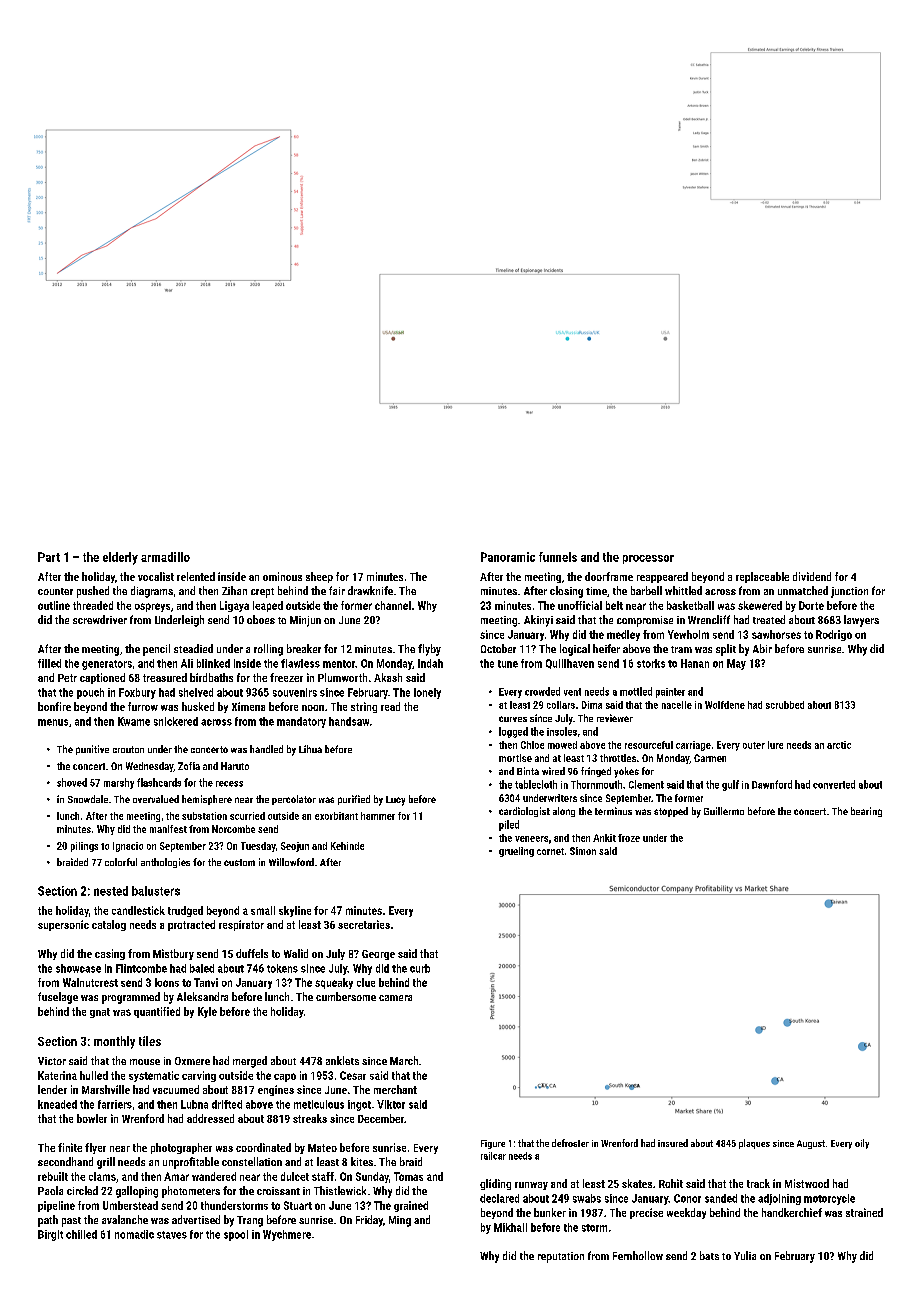 This screenshot has height=1308, width=924. I want to click on mortise, so click(515, 758).
